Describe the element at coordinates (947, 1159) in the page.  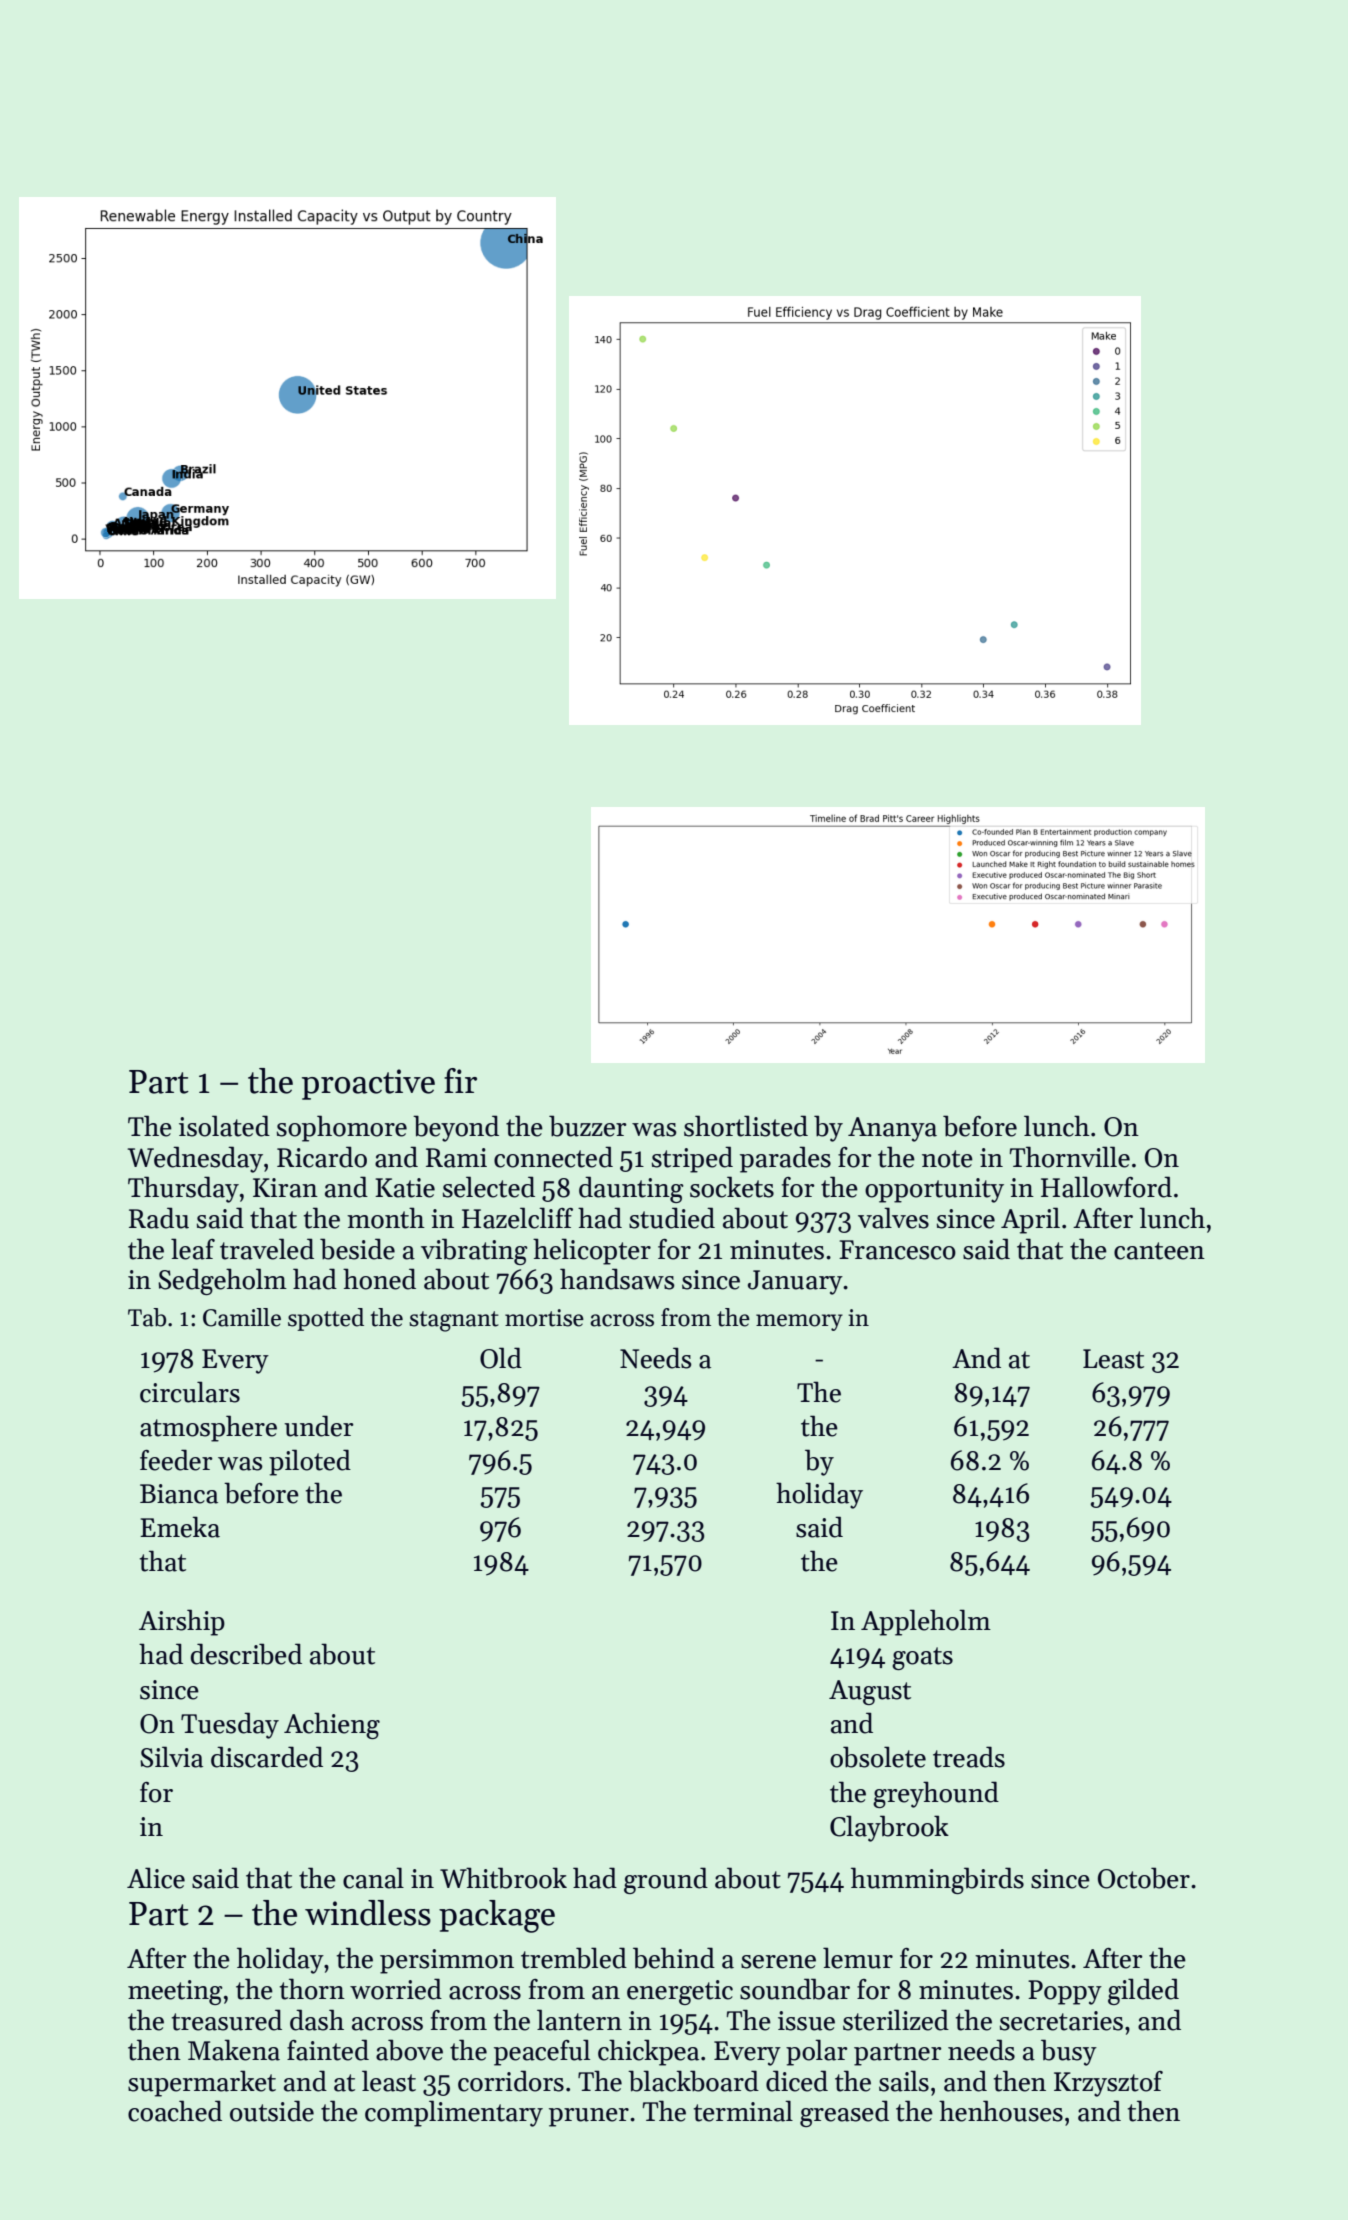
I see `note` at that location.
